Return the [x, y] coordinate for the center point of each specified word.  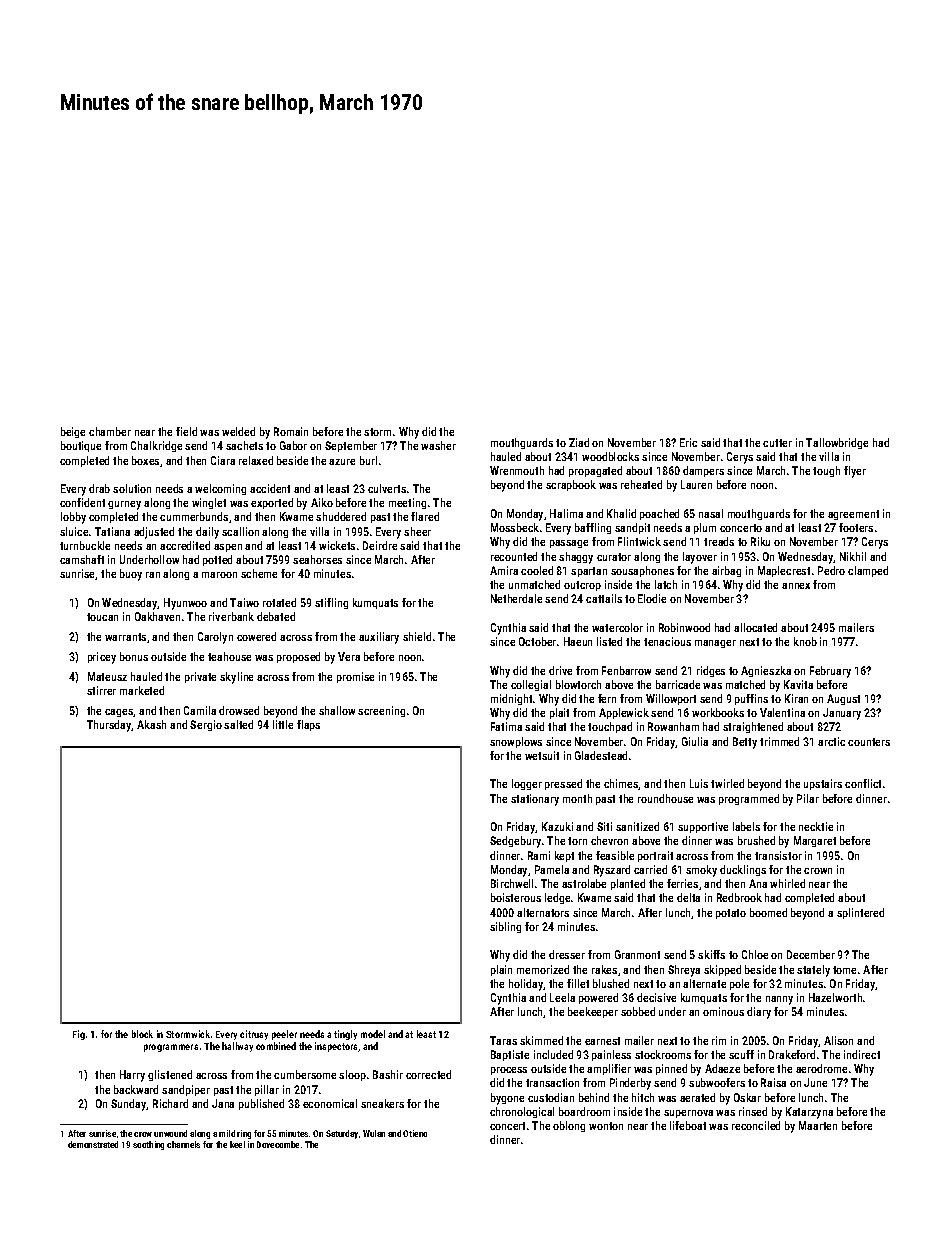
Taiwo [244, 602]
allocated [755, 627]
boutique [81, 446]
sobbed [638, 1011]
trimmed [779, 741]
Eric [688, 442]
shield [417, 636]
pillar [267, 1090]
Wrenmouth [517, 470]
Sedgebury [515, 842]
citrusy [254, 1035]
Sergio [206, 725]
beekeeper [593, 1012]
